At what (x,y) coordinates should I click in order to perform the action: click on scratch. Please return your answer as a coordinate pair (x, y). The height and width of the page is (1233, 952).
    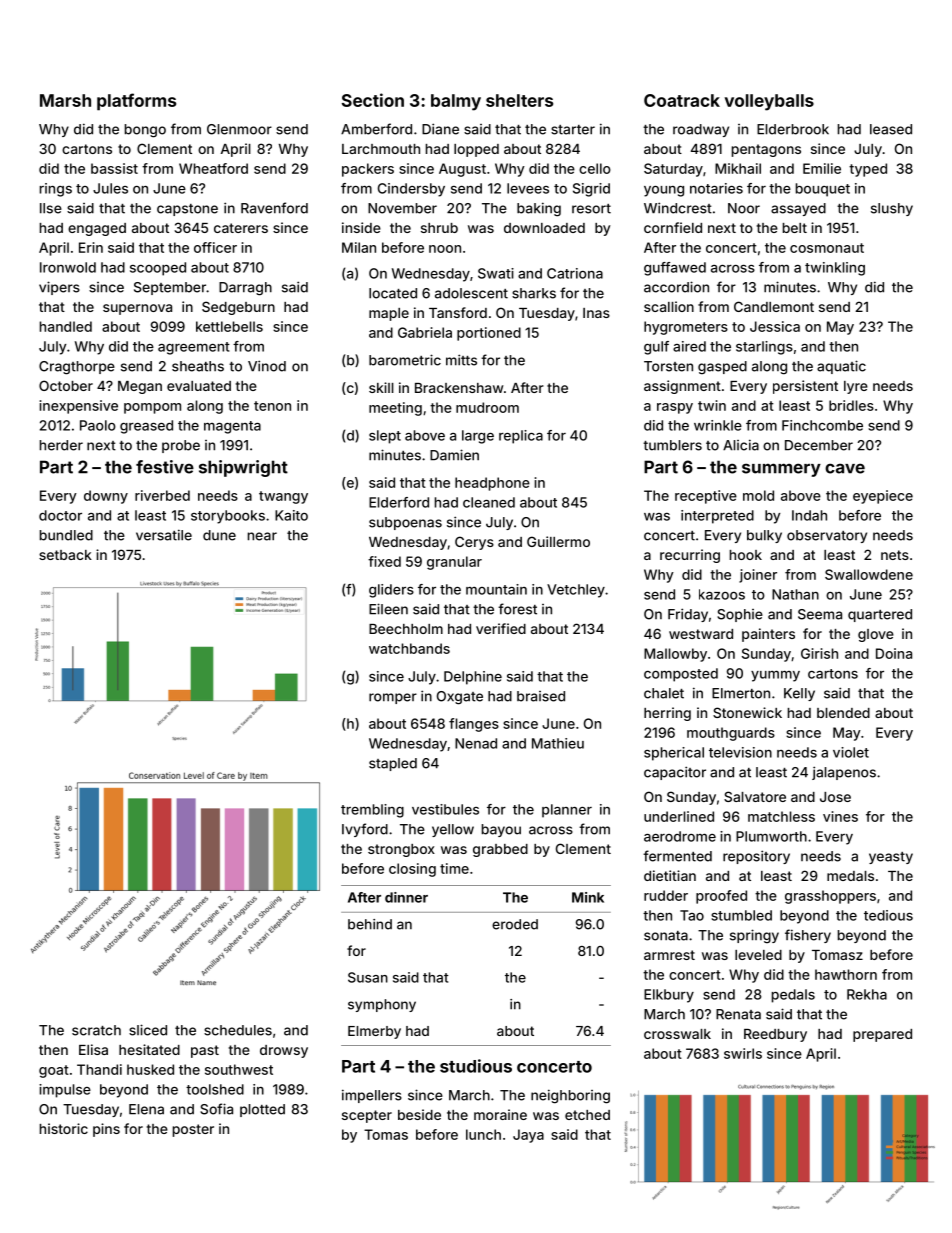
    Looking at the image, I should click on (96, 1030).
